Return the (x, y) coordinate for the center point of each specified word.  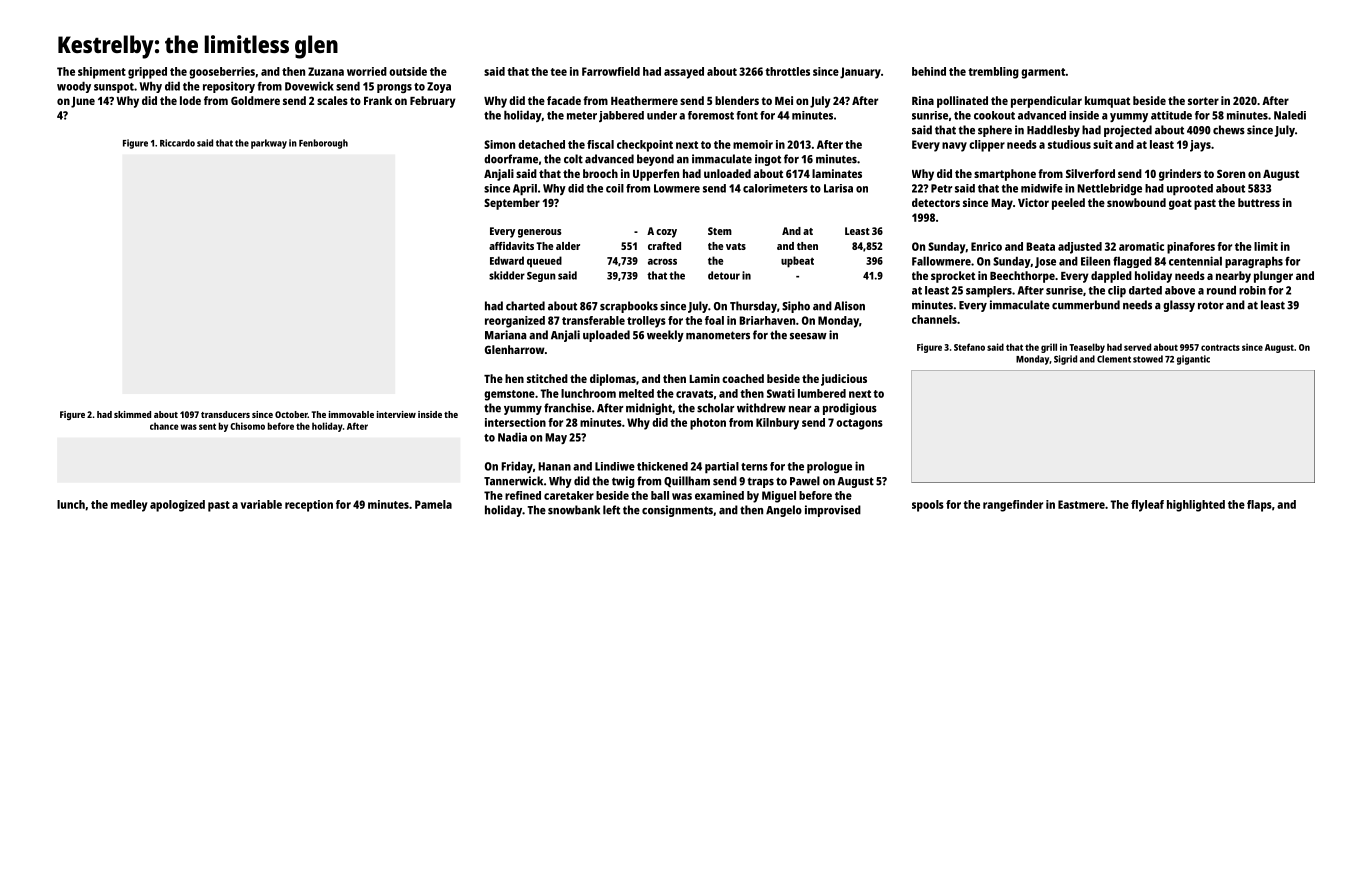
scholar (715, 408)
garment (1043, 73)
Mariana (506, 335)
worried (367, 71)
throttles (787, 71)
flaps (1259, 506)
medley (129, 506)
